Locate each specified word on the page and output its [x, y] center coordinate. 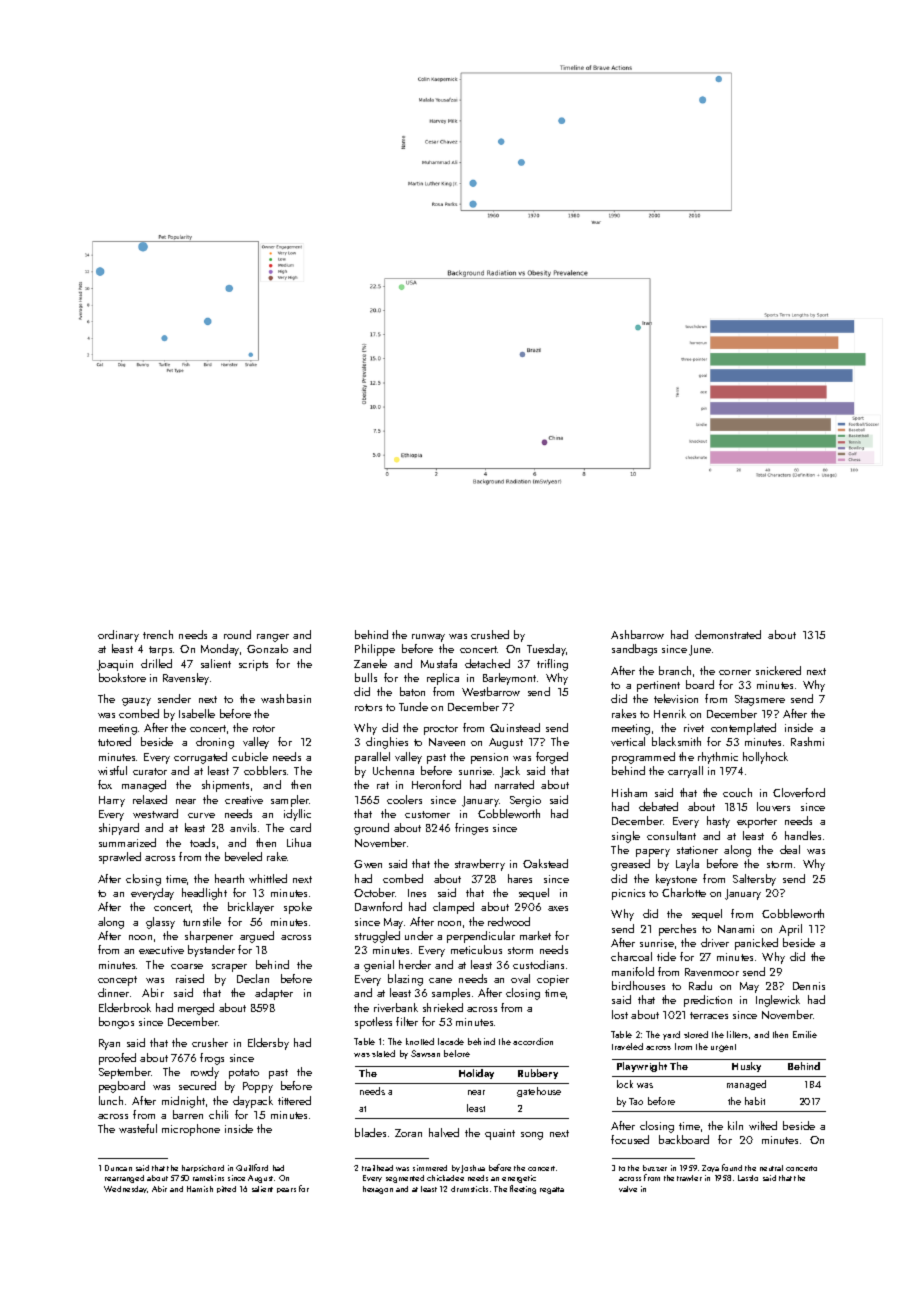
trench [158, 634]
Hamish [200, 1189]
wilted [763, 1125]
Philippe [375, 650]
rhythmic [718, 758]
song [532, 1136]
